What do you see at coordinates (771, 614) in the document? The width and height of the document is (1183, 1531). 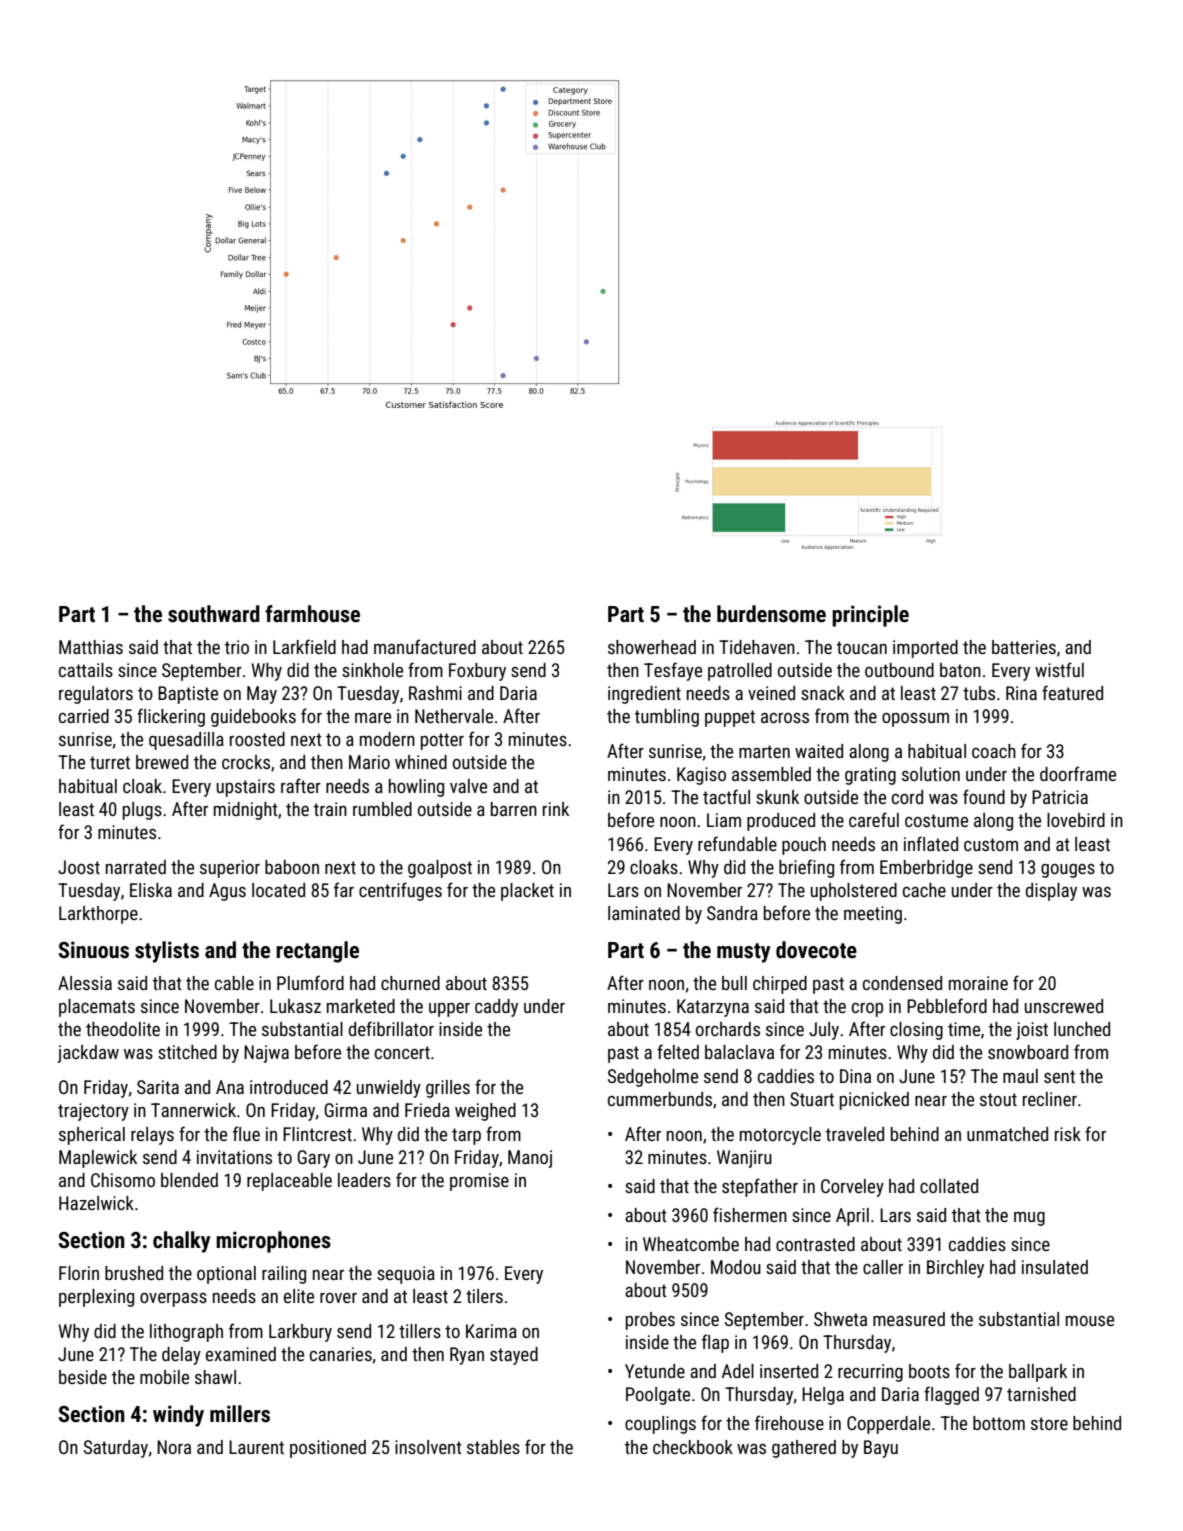 I see `burdensome` at bounding box center [771, 614].
